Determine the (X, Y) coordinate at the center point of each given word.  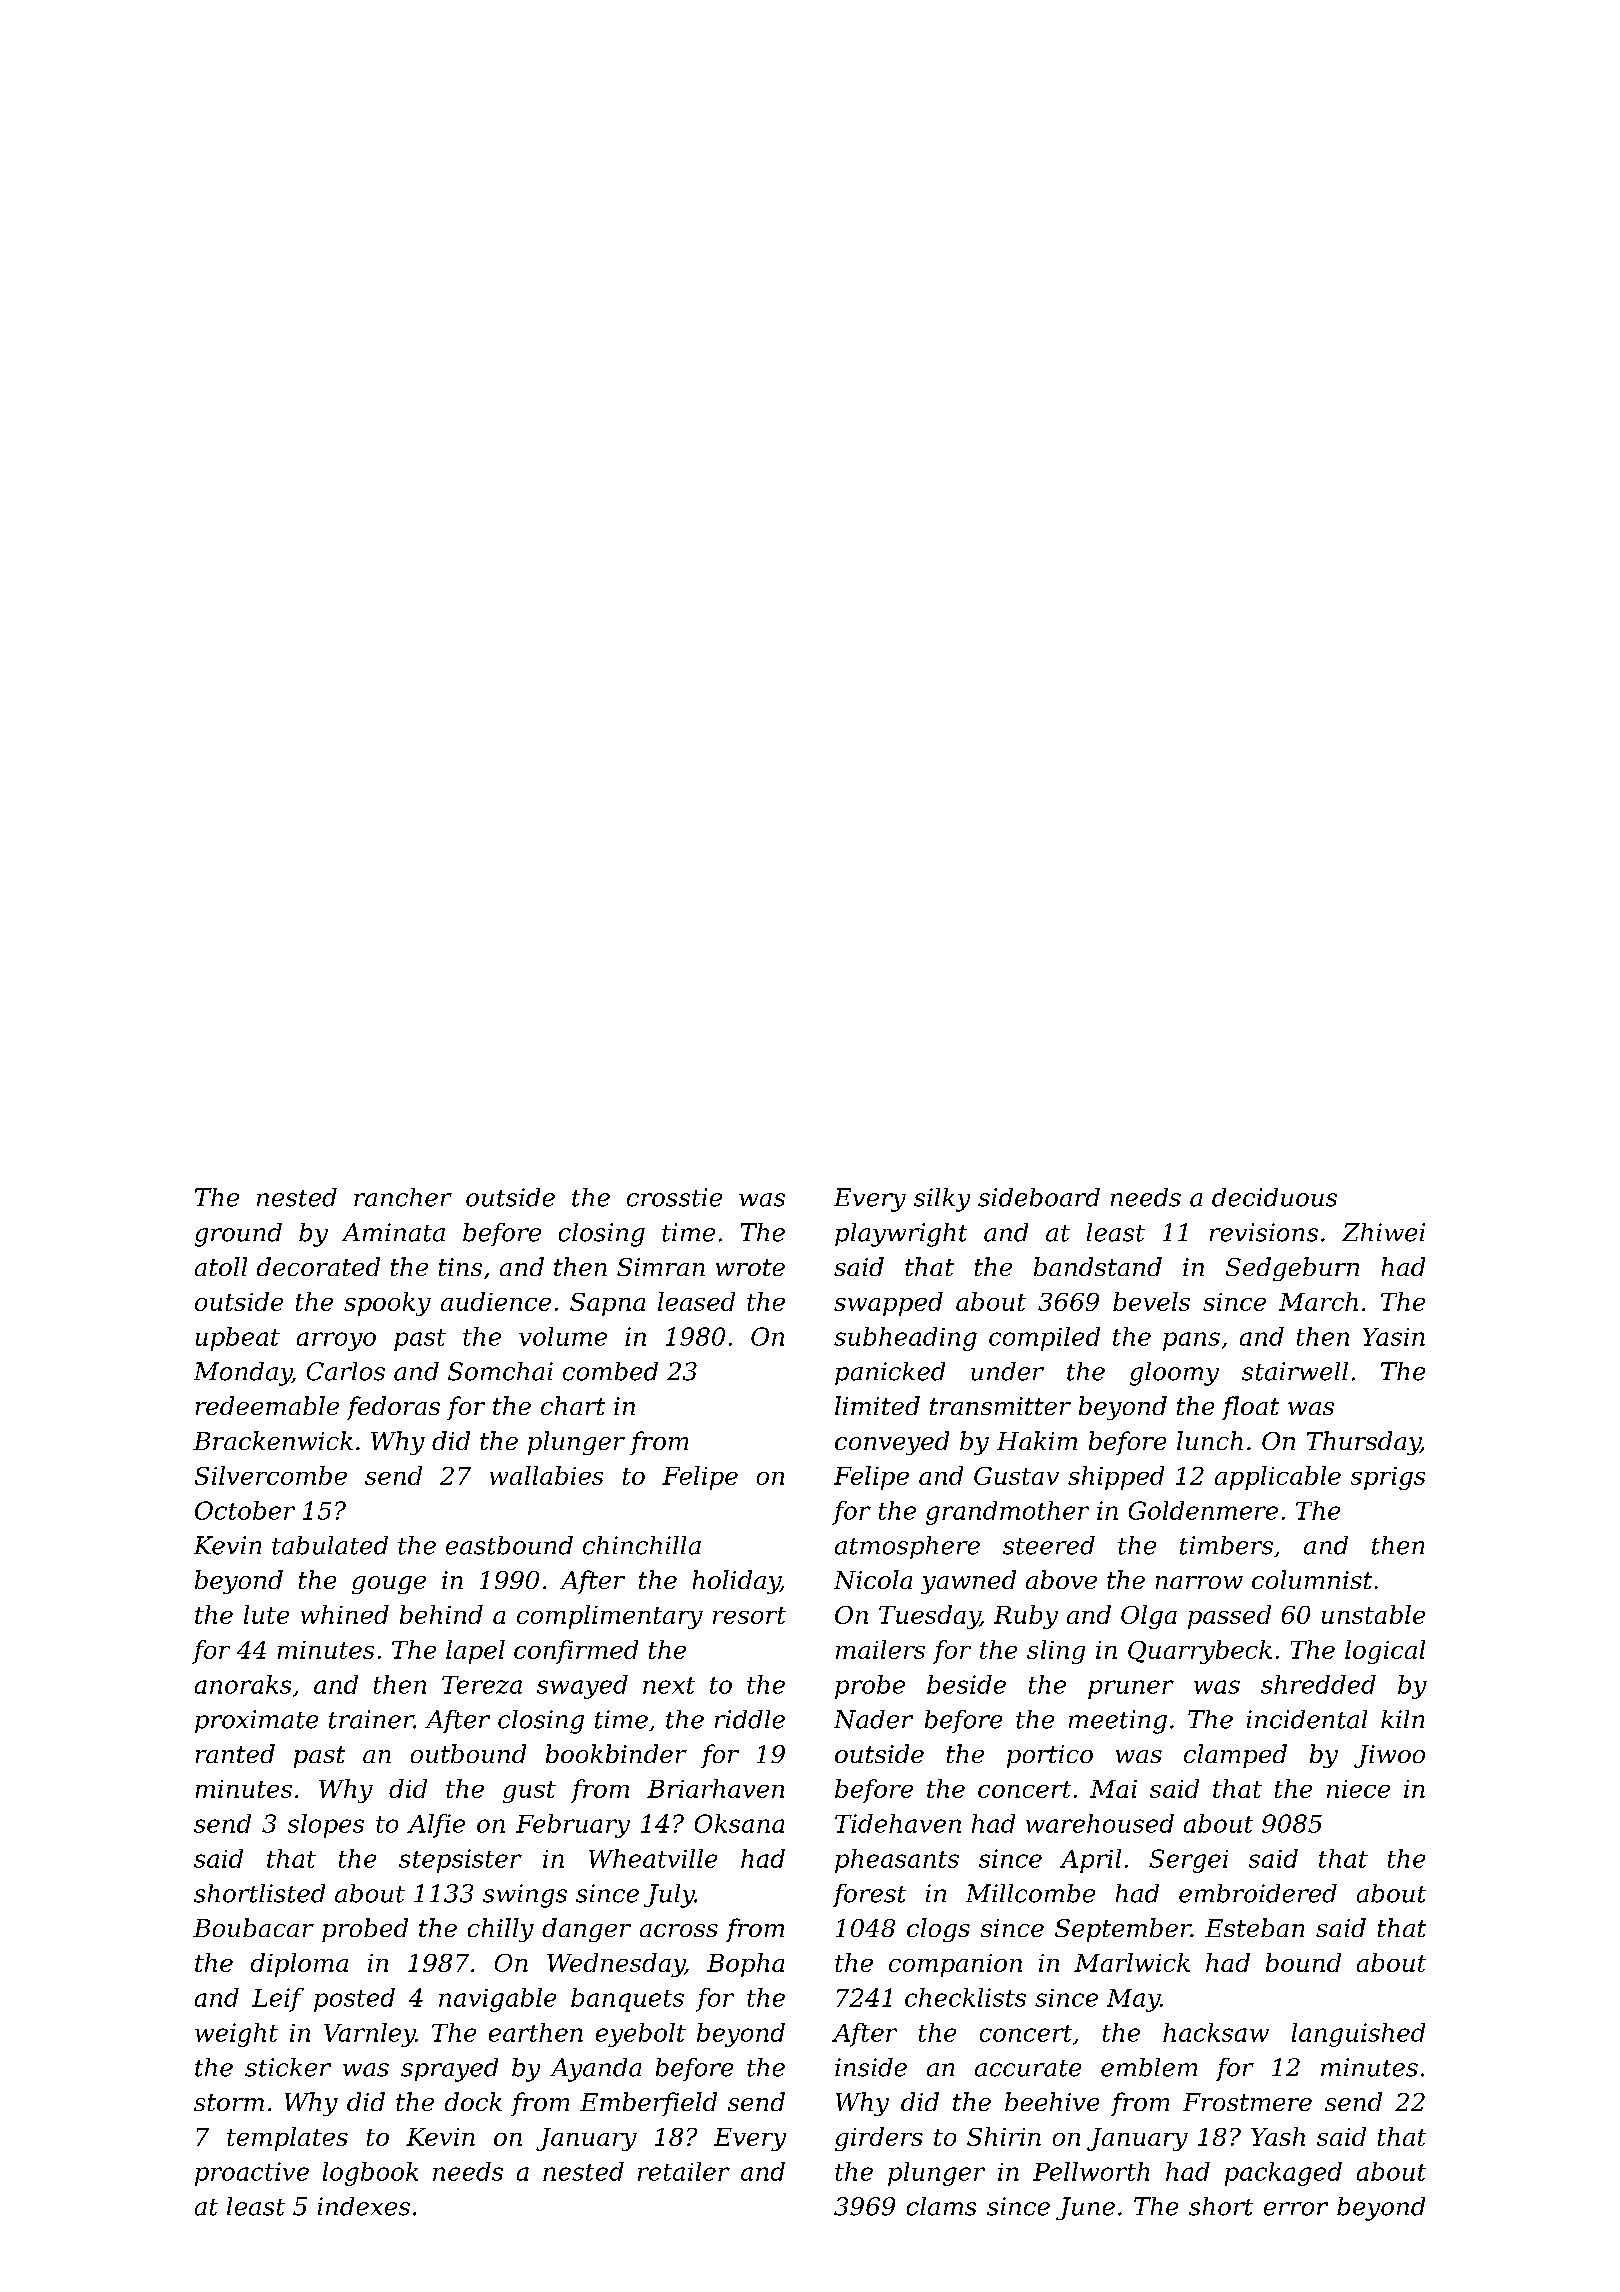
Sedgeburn (1292, 1269)
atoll (221, 1266)
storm (229, 2102)
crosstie (674, 1197)
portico (1050, 1756)
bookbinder (616, 1753)
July (669, 1896)
